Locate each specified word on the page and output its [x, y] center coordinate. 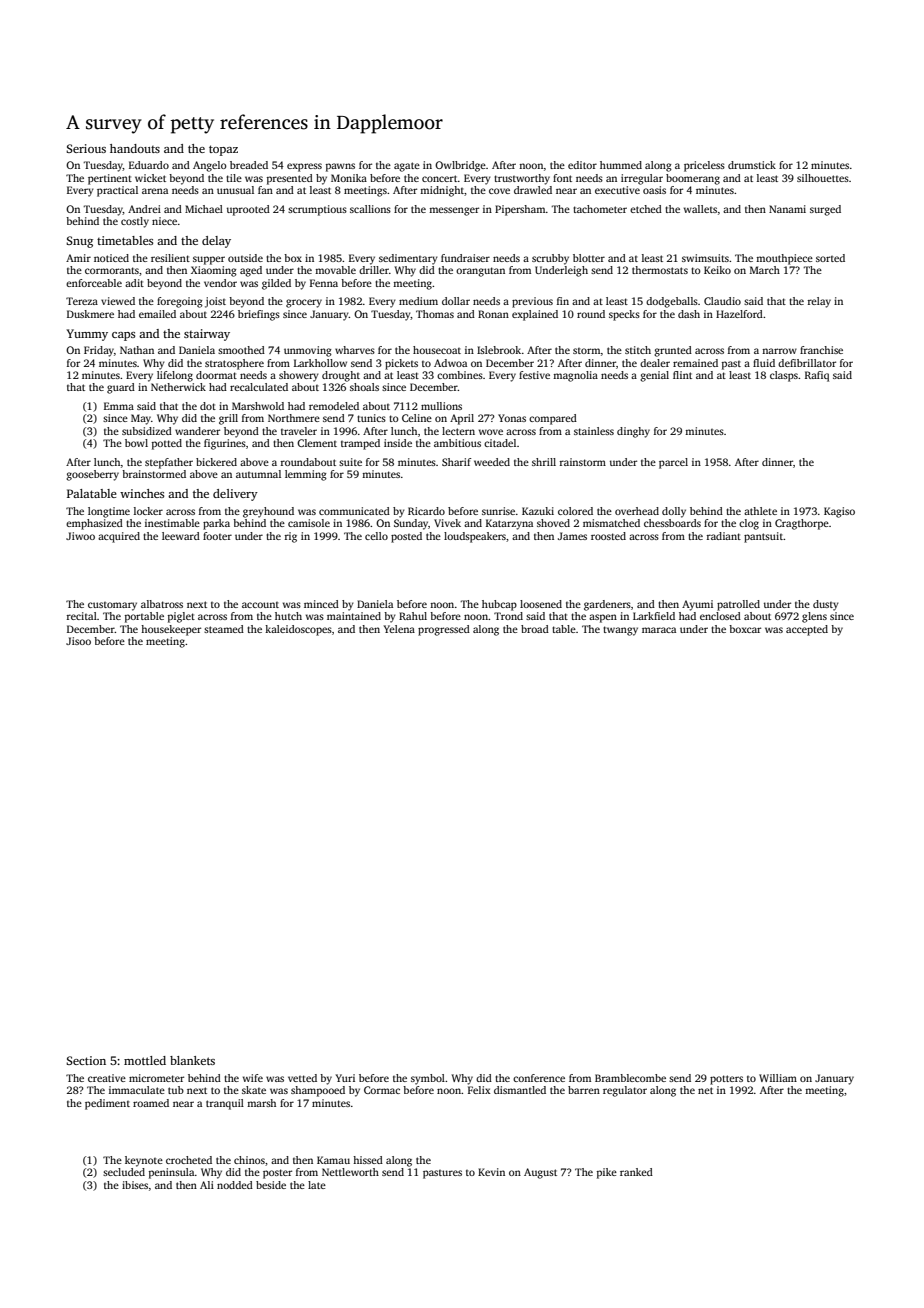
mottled [145, 1060]
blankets [192, 1060]
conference [539, 1078]
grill [228, 419]
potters [726, 1080]
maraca [659, 630]
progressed [444, 630]
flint [682, 375]
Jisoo [78, 641]
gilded [276, 284]
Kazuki [538, 511]
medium [418, 301]
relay [819, 302]
